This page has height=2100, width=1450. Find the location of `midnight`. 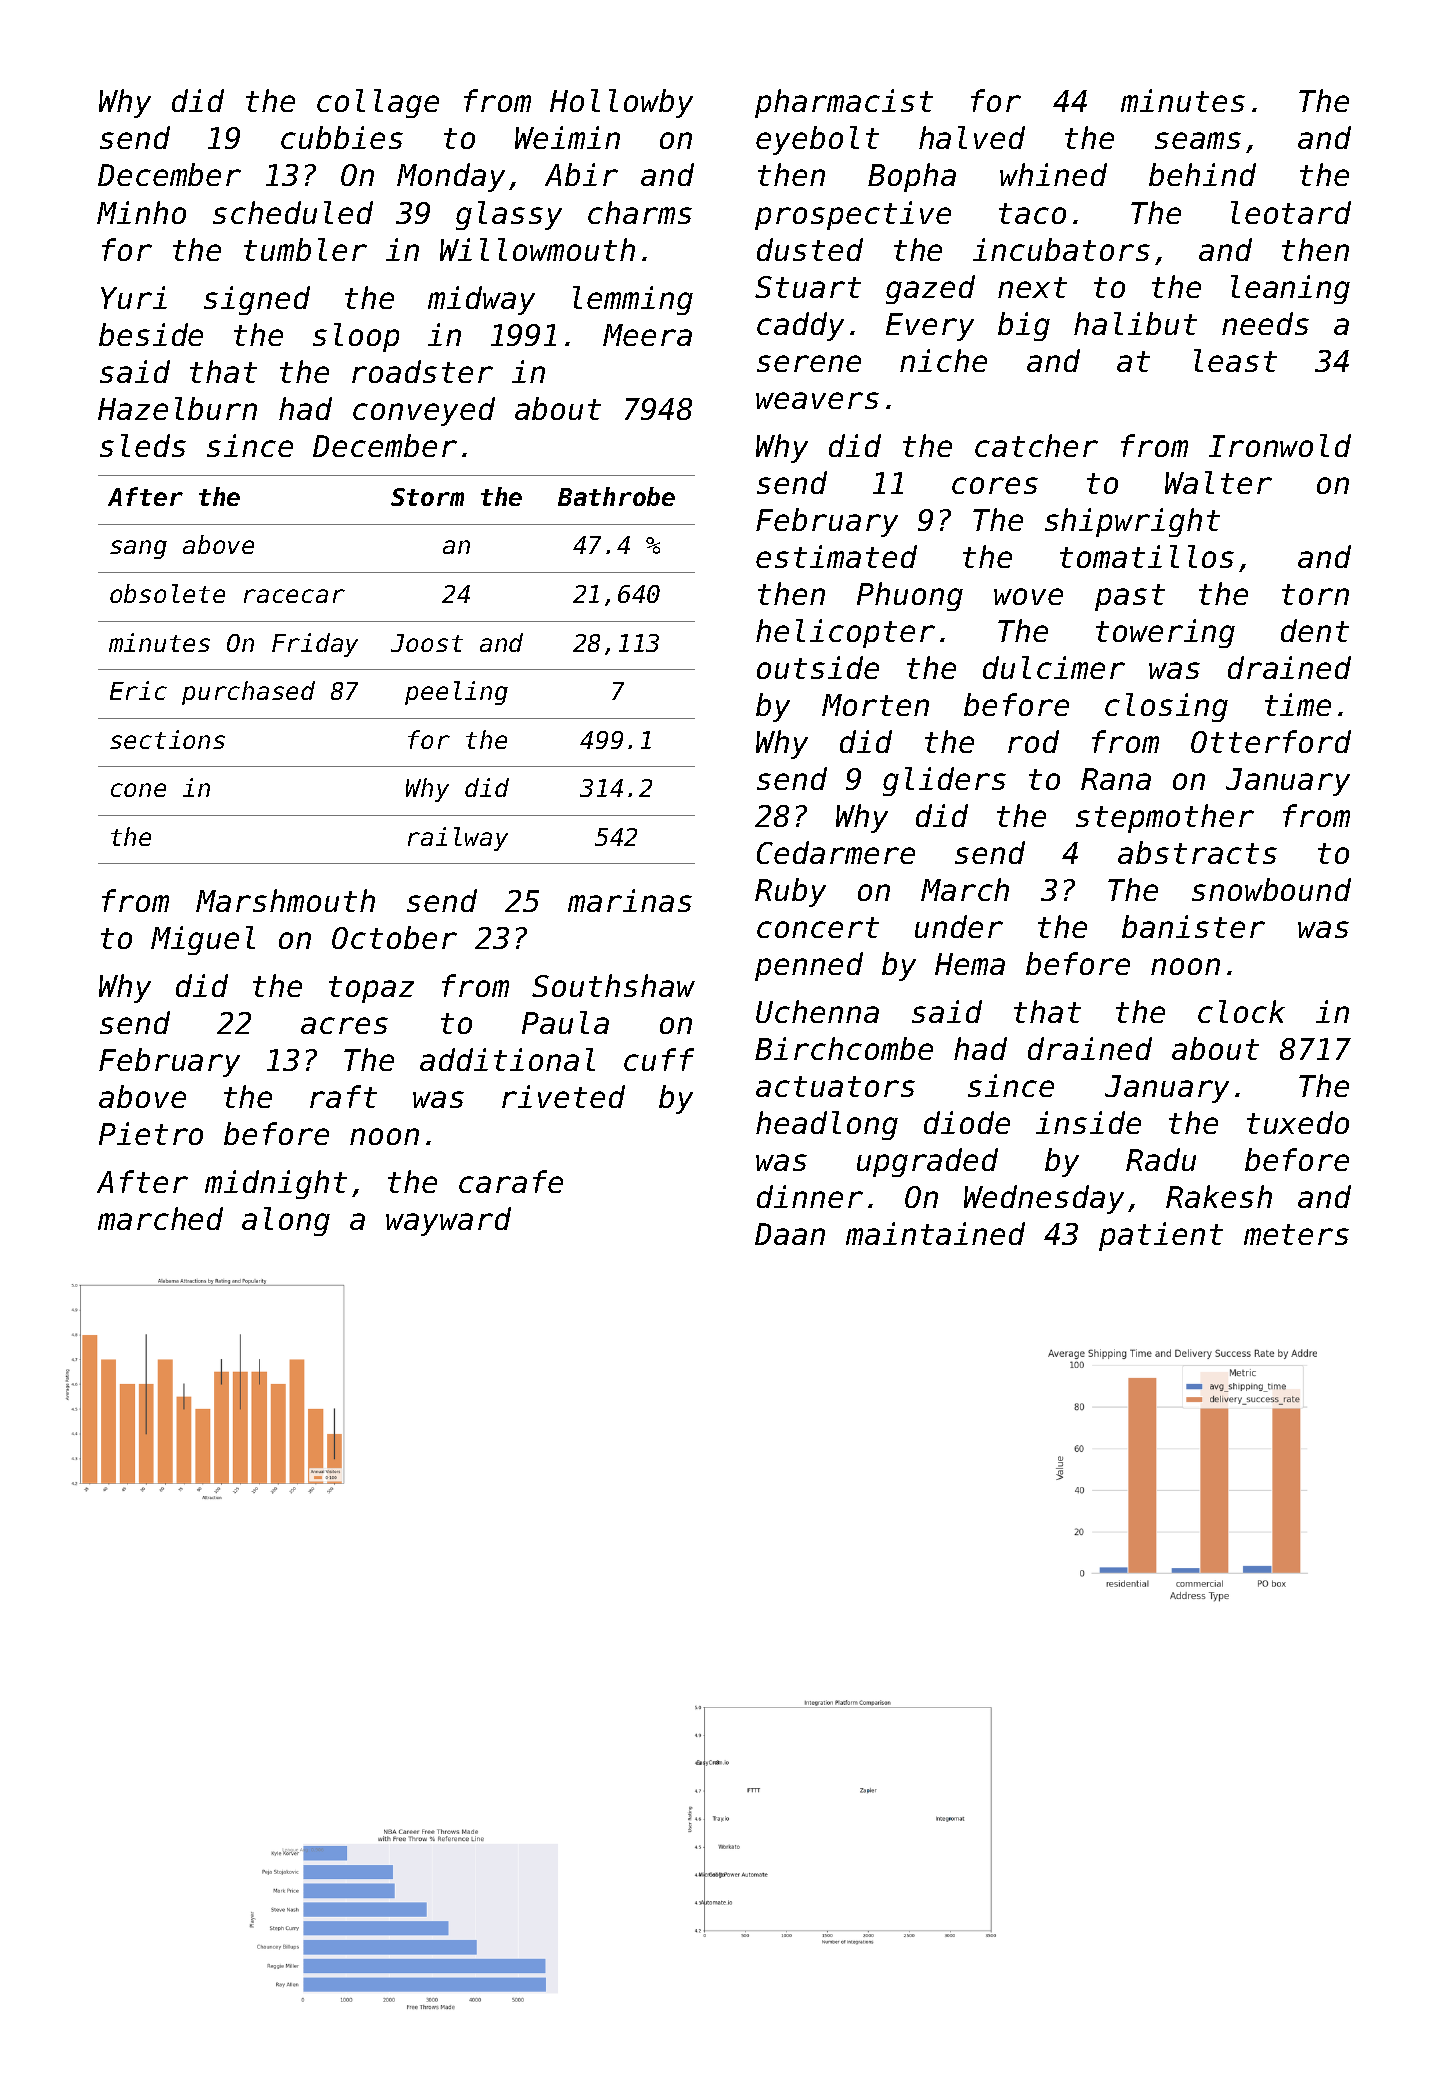

midnight is located at coordinates (276, 1184).
